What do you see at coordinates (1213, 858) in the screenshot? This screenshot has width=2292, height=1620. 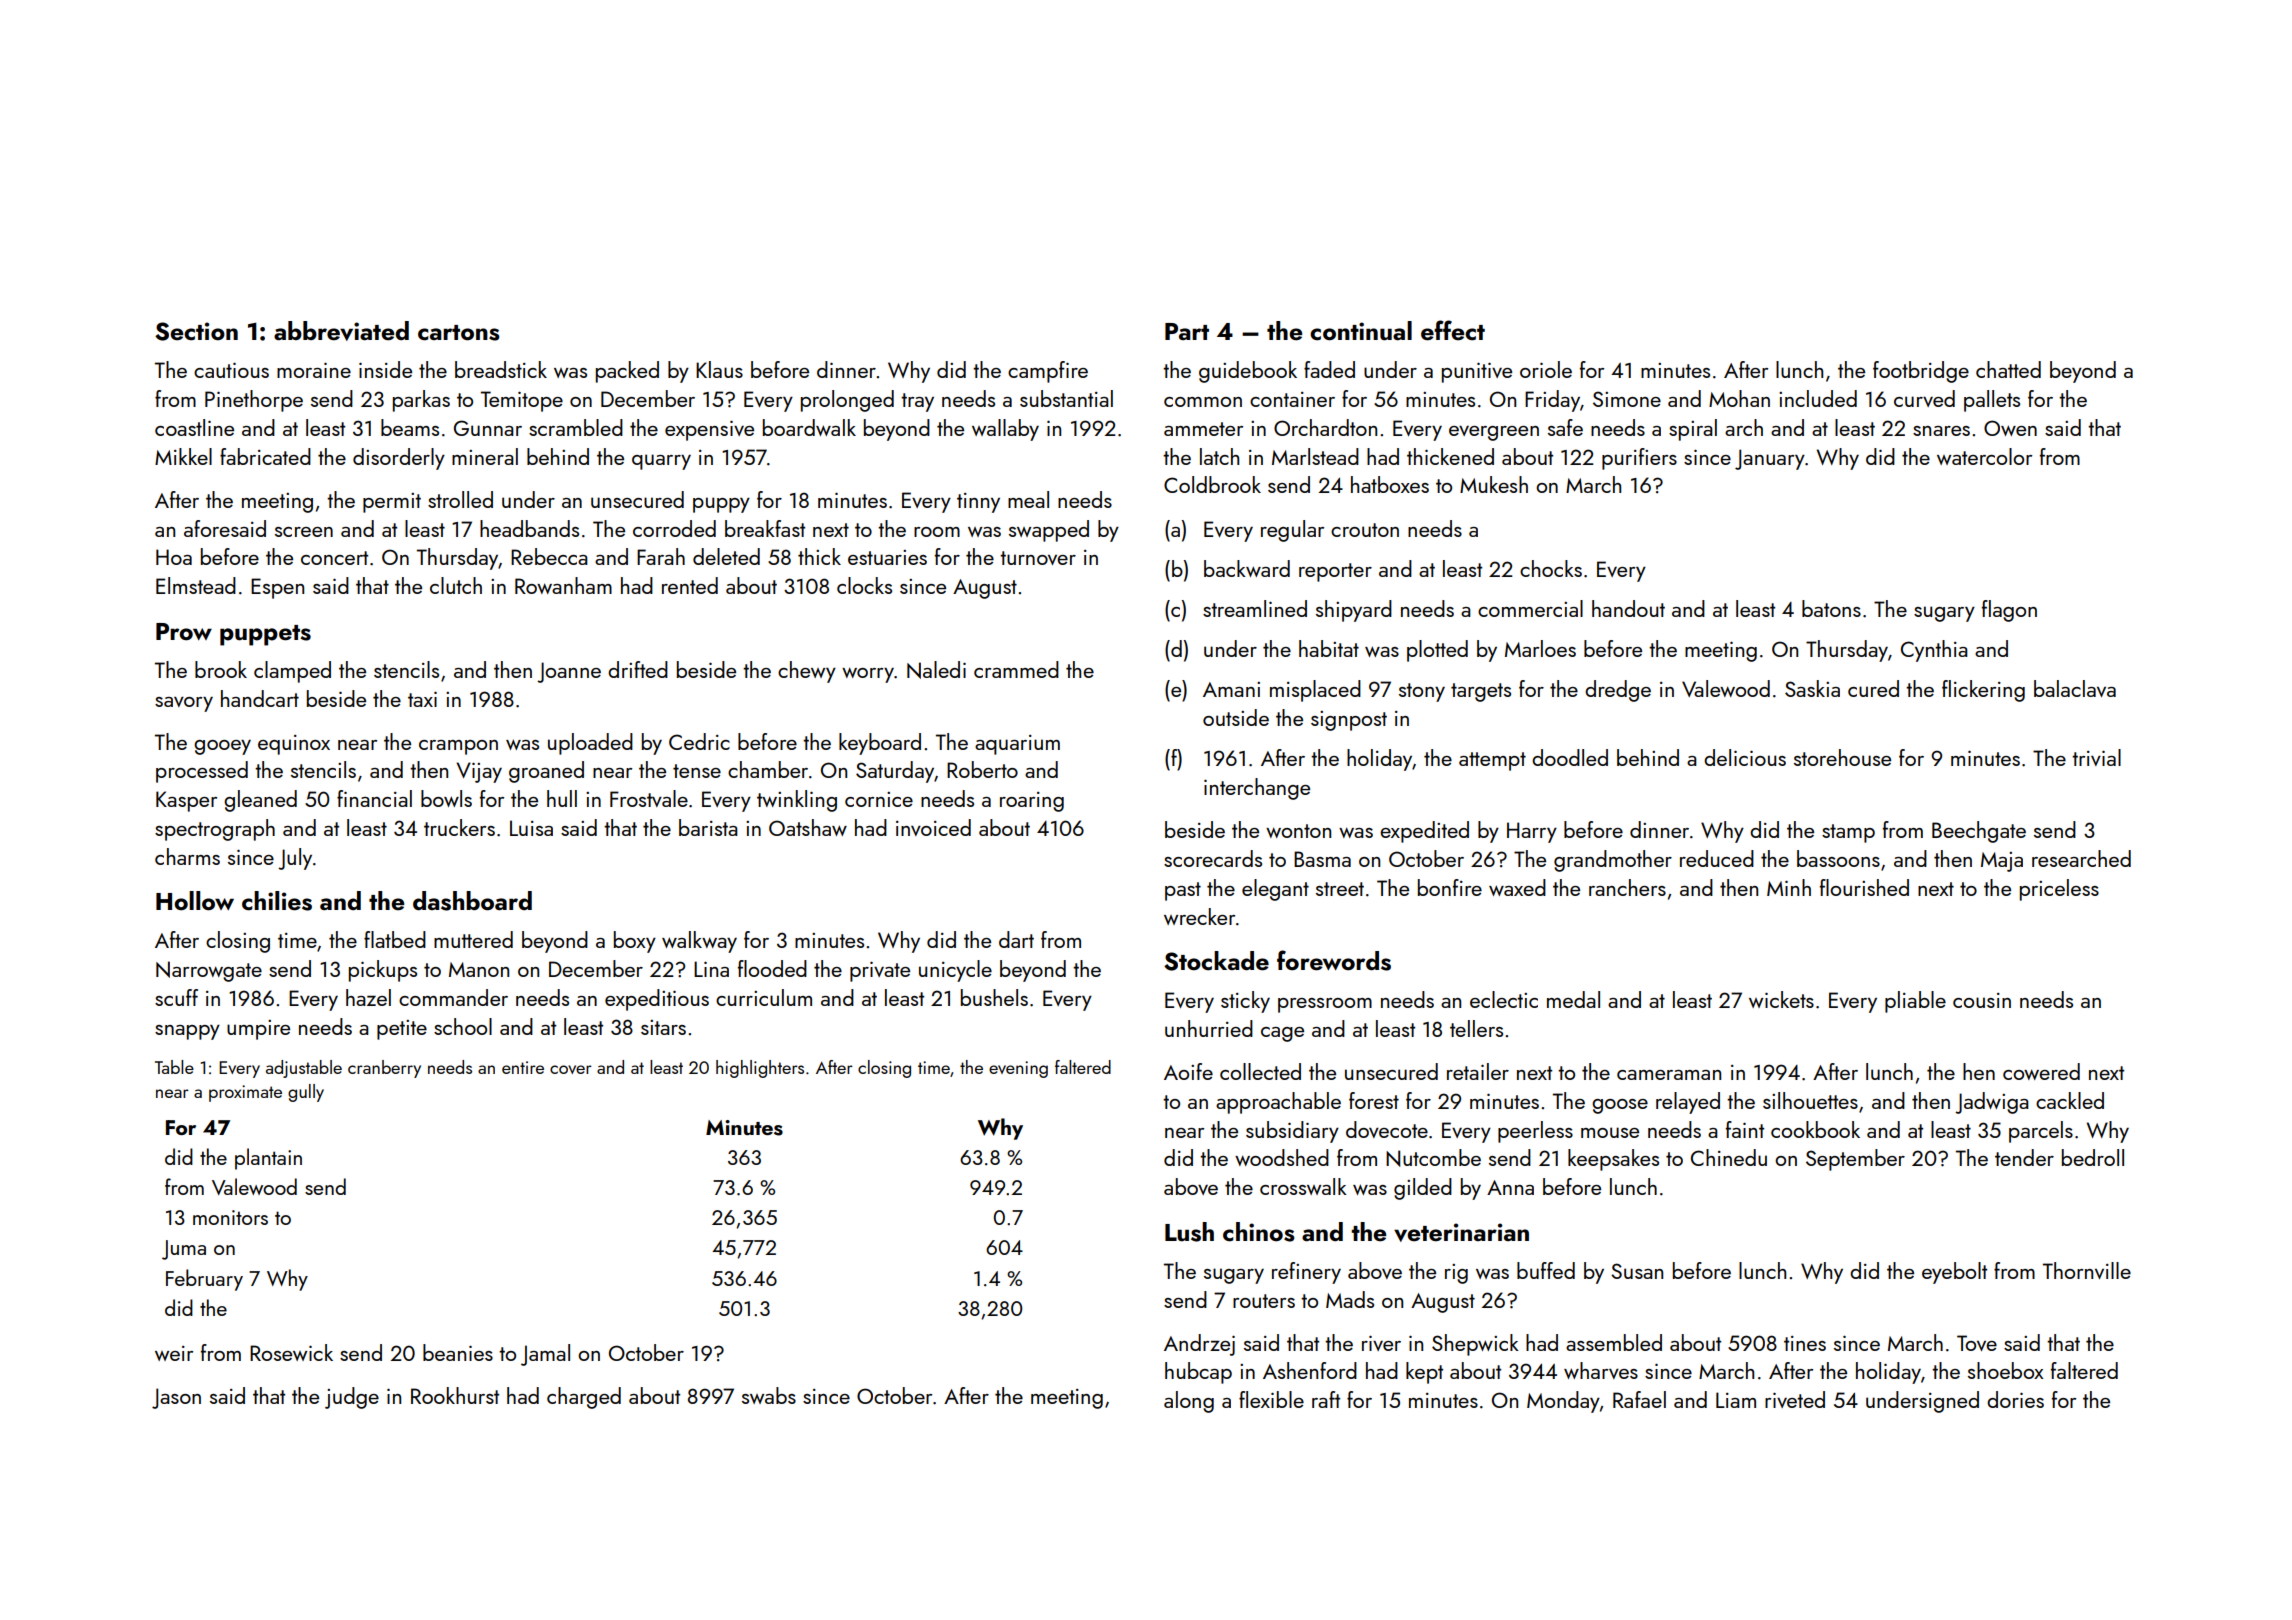 I see `scorecards` at bounding box center [1213, 858].
